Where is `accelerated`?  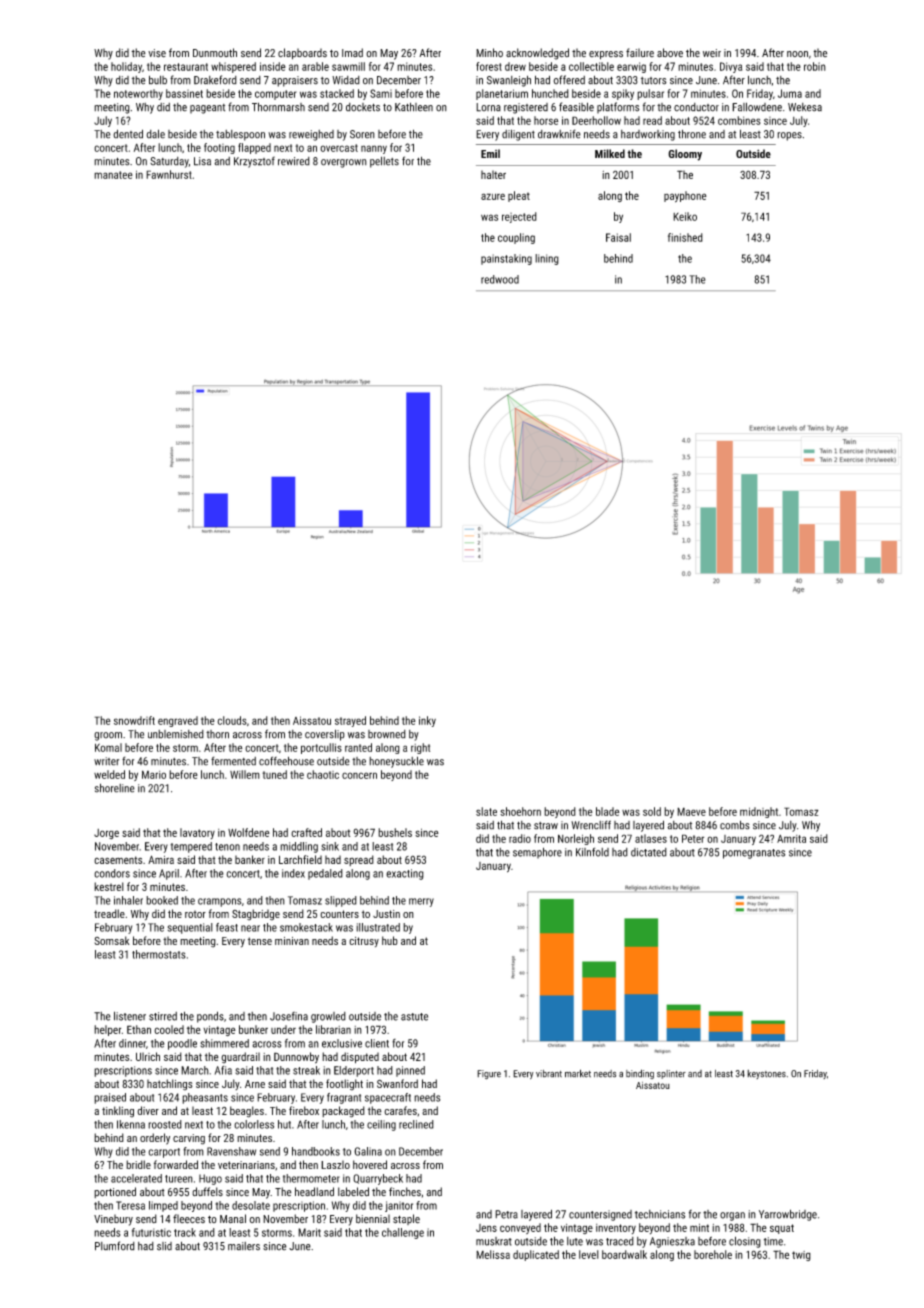
accelerated is located at coordinates (136, 1178).
